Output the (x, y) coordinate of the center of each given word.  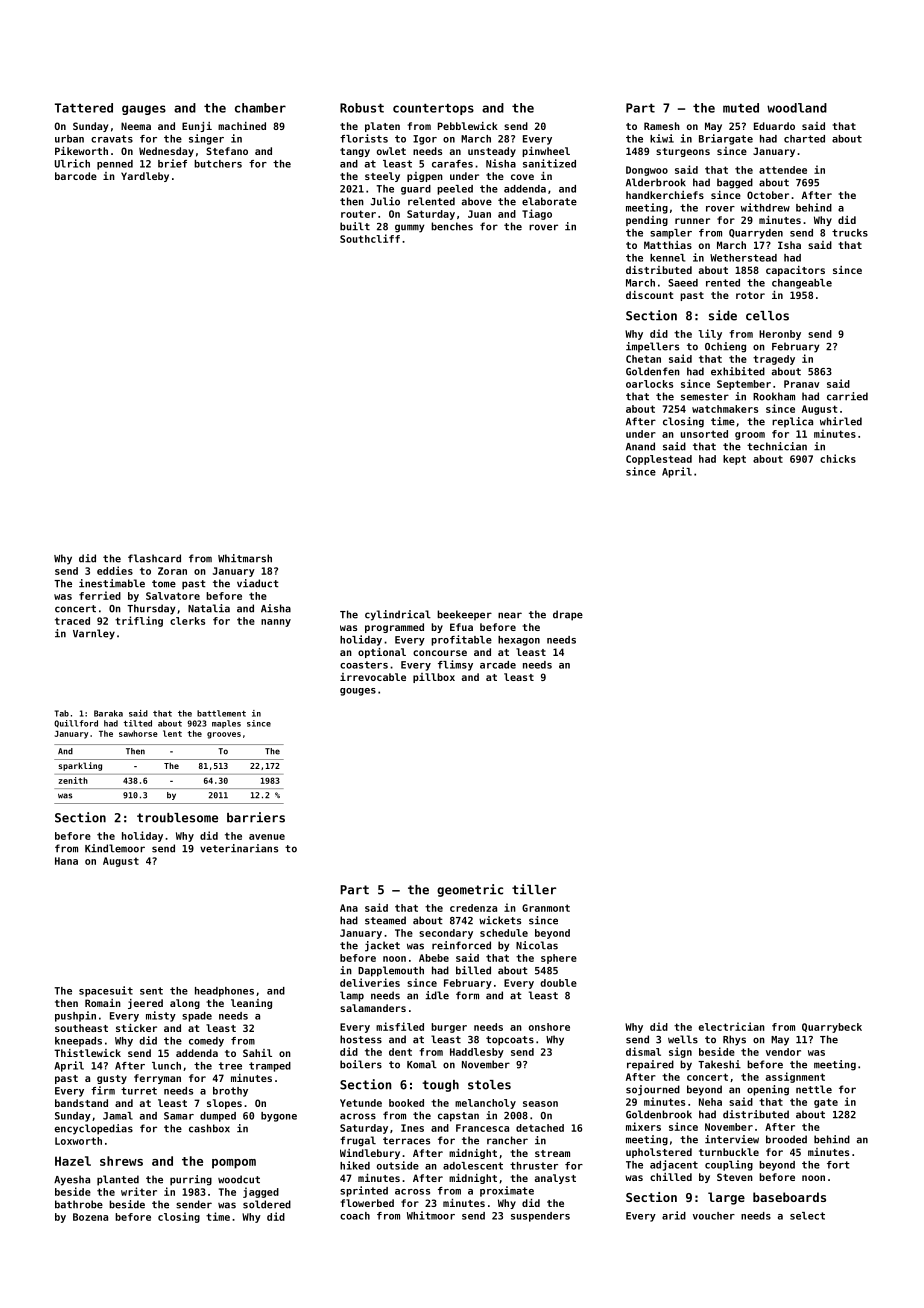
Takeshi (719, 1064)
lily (710, 334)
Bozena (90, 1217)
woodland (797, 108)
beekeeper (464, 615)
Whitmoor (431, 1215)
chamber (260, 108)
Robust (362, 108)
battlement (221, 713)
